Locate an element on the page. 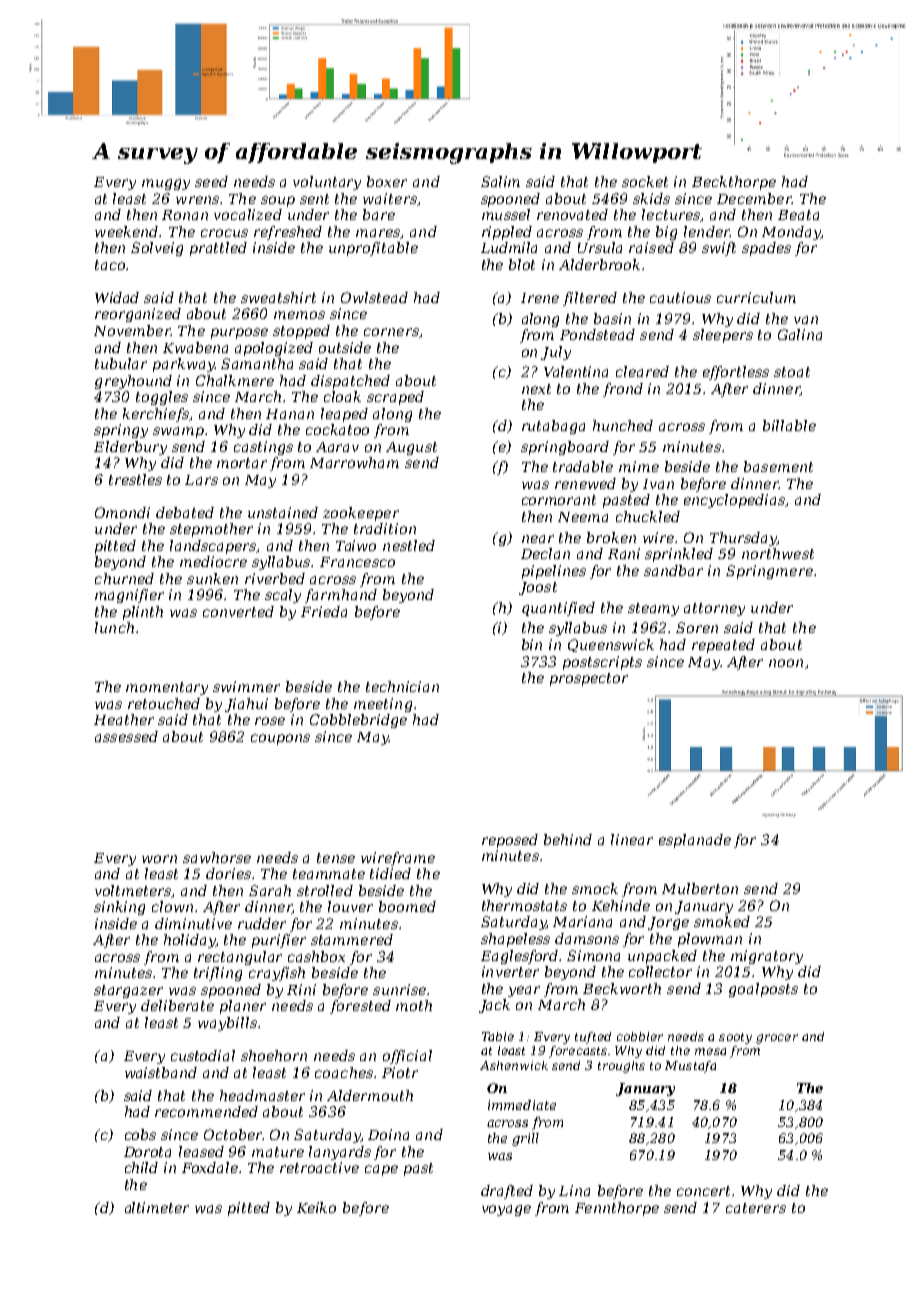  Foxdale is located at coordinates (210, 1167).
